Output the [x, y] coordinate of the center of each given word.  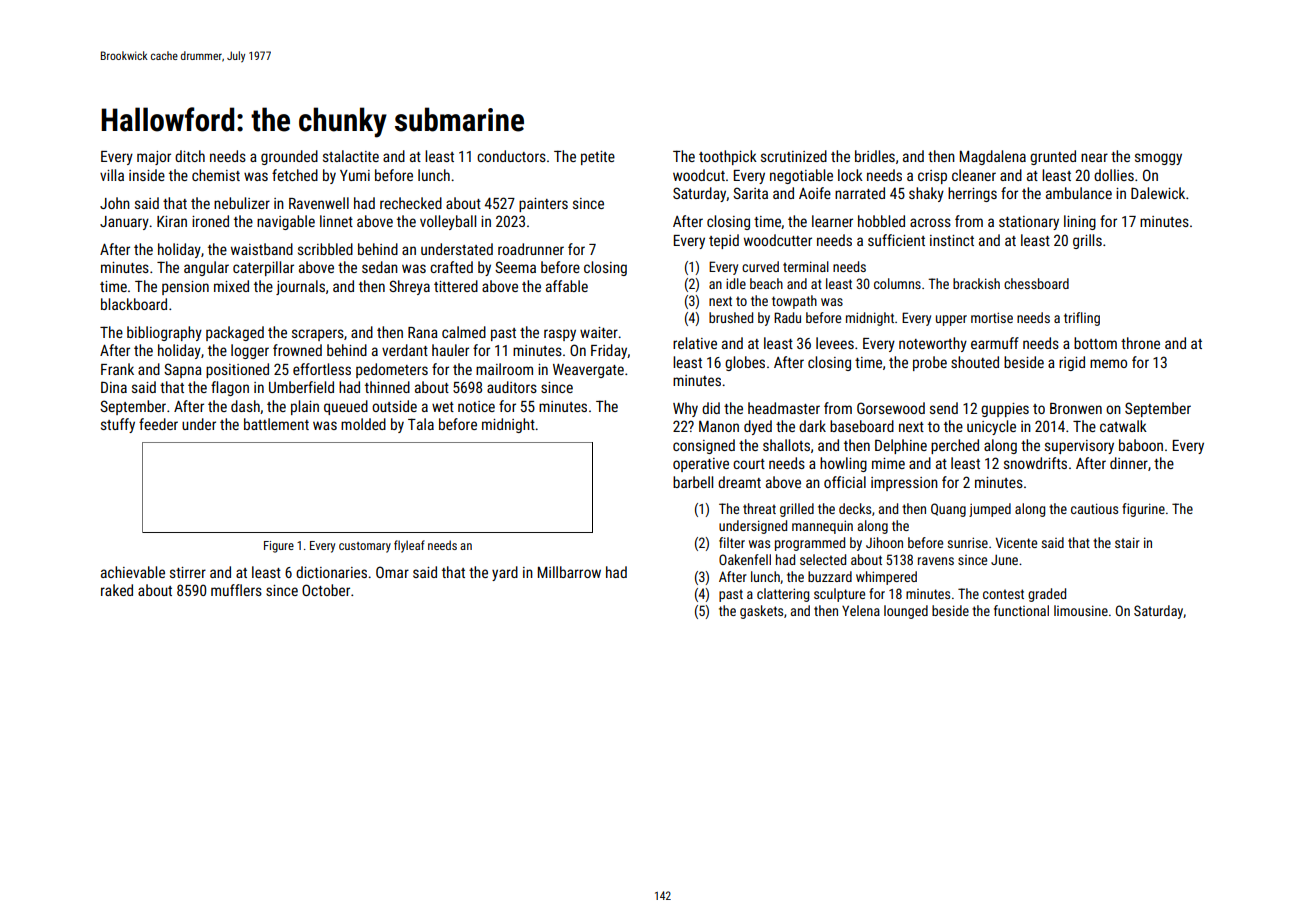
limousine [1081, 610]
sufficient [896, 240]
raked [117, 590]
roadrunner [531, 249]
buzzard [830, 576]
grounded [289, 157]
